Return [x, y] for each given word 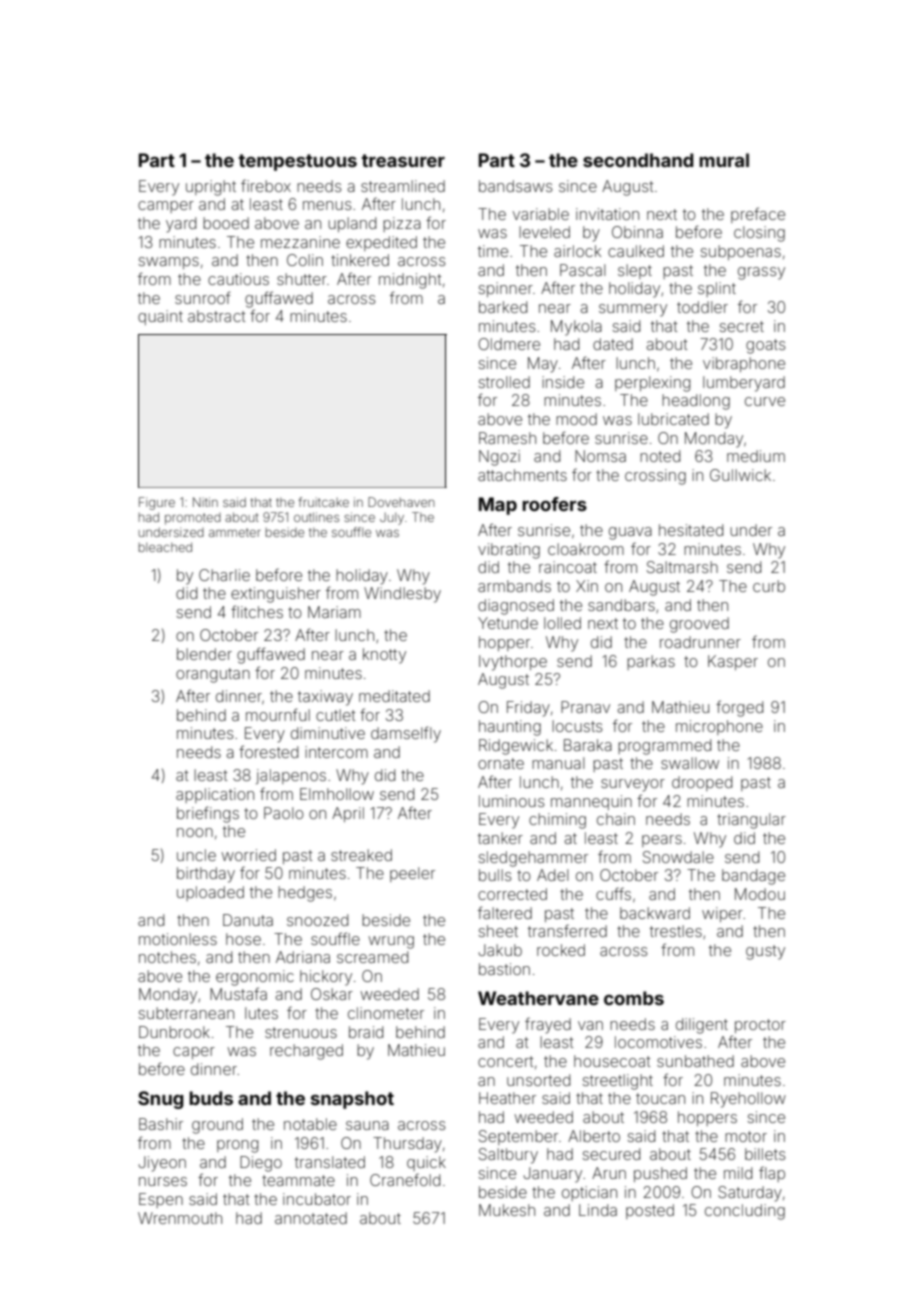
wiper [722, 914]
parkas [651, 662]
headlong [696, 402]
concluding [745, 1212]
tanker [500, 838]
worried [248, 855]
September [518, 1137]
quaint [160, 317]
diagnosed [516, 607]
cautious [238, 279]
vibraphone [744, 364]
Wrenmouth [180, 1218]
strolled [504, 382]
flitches [257, 611]
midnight [410, 281]
